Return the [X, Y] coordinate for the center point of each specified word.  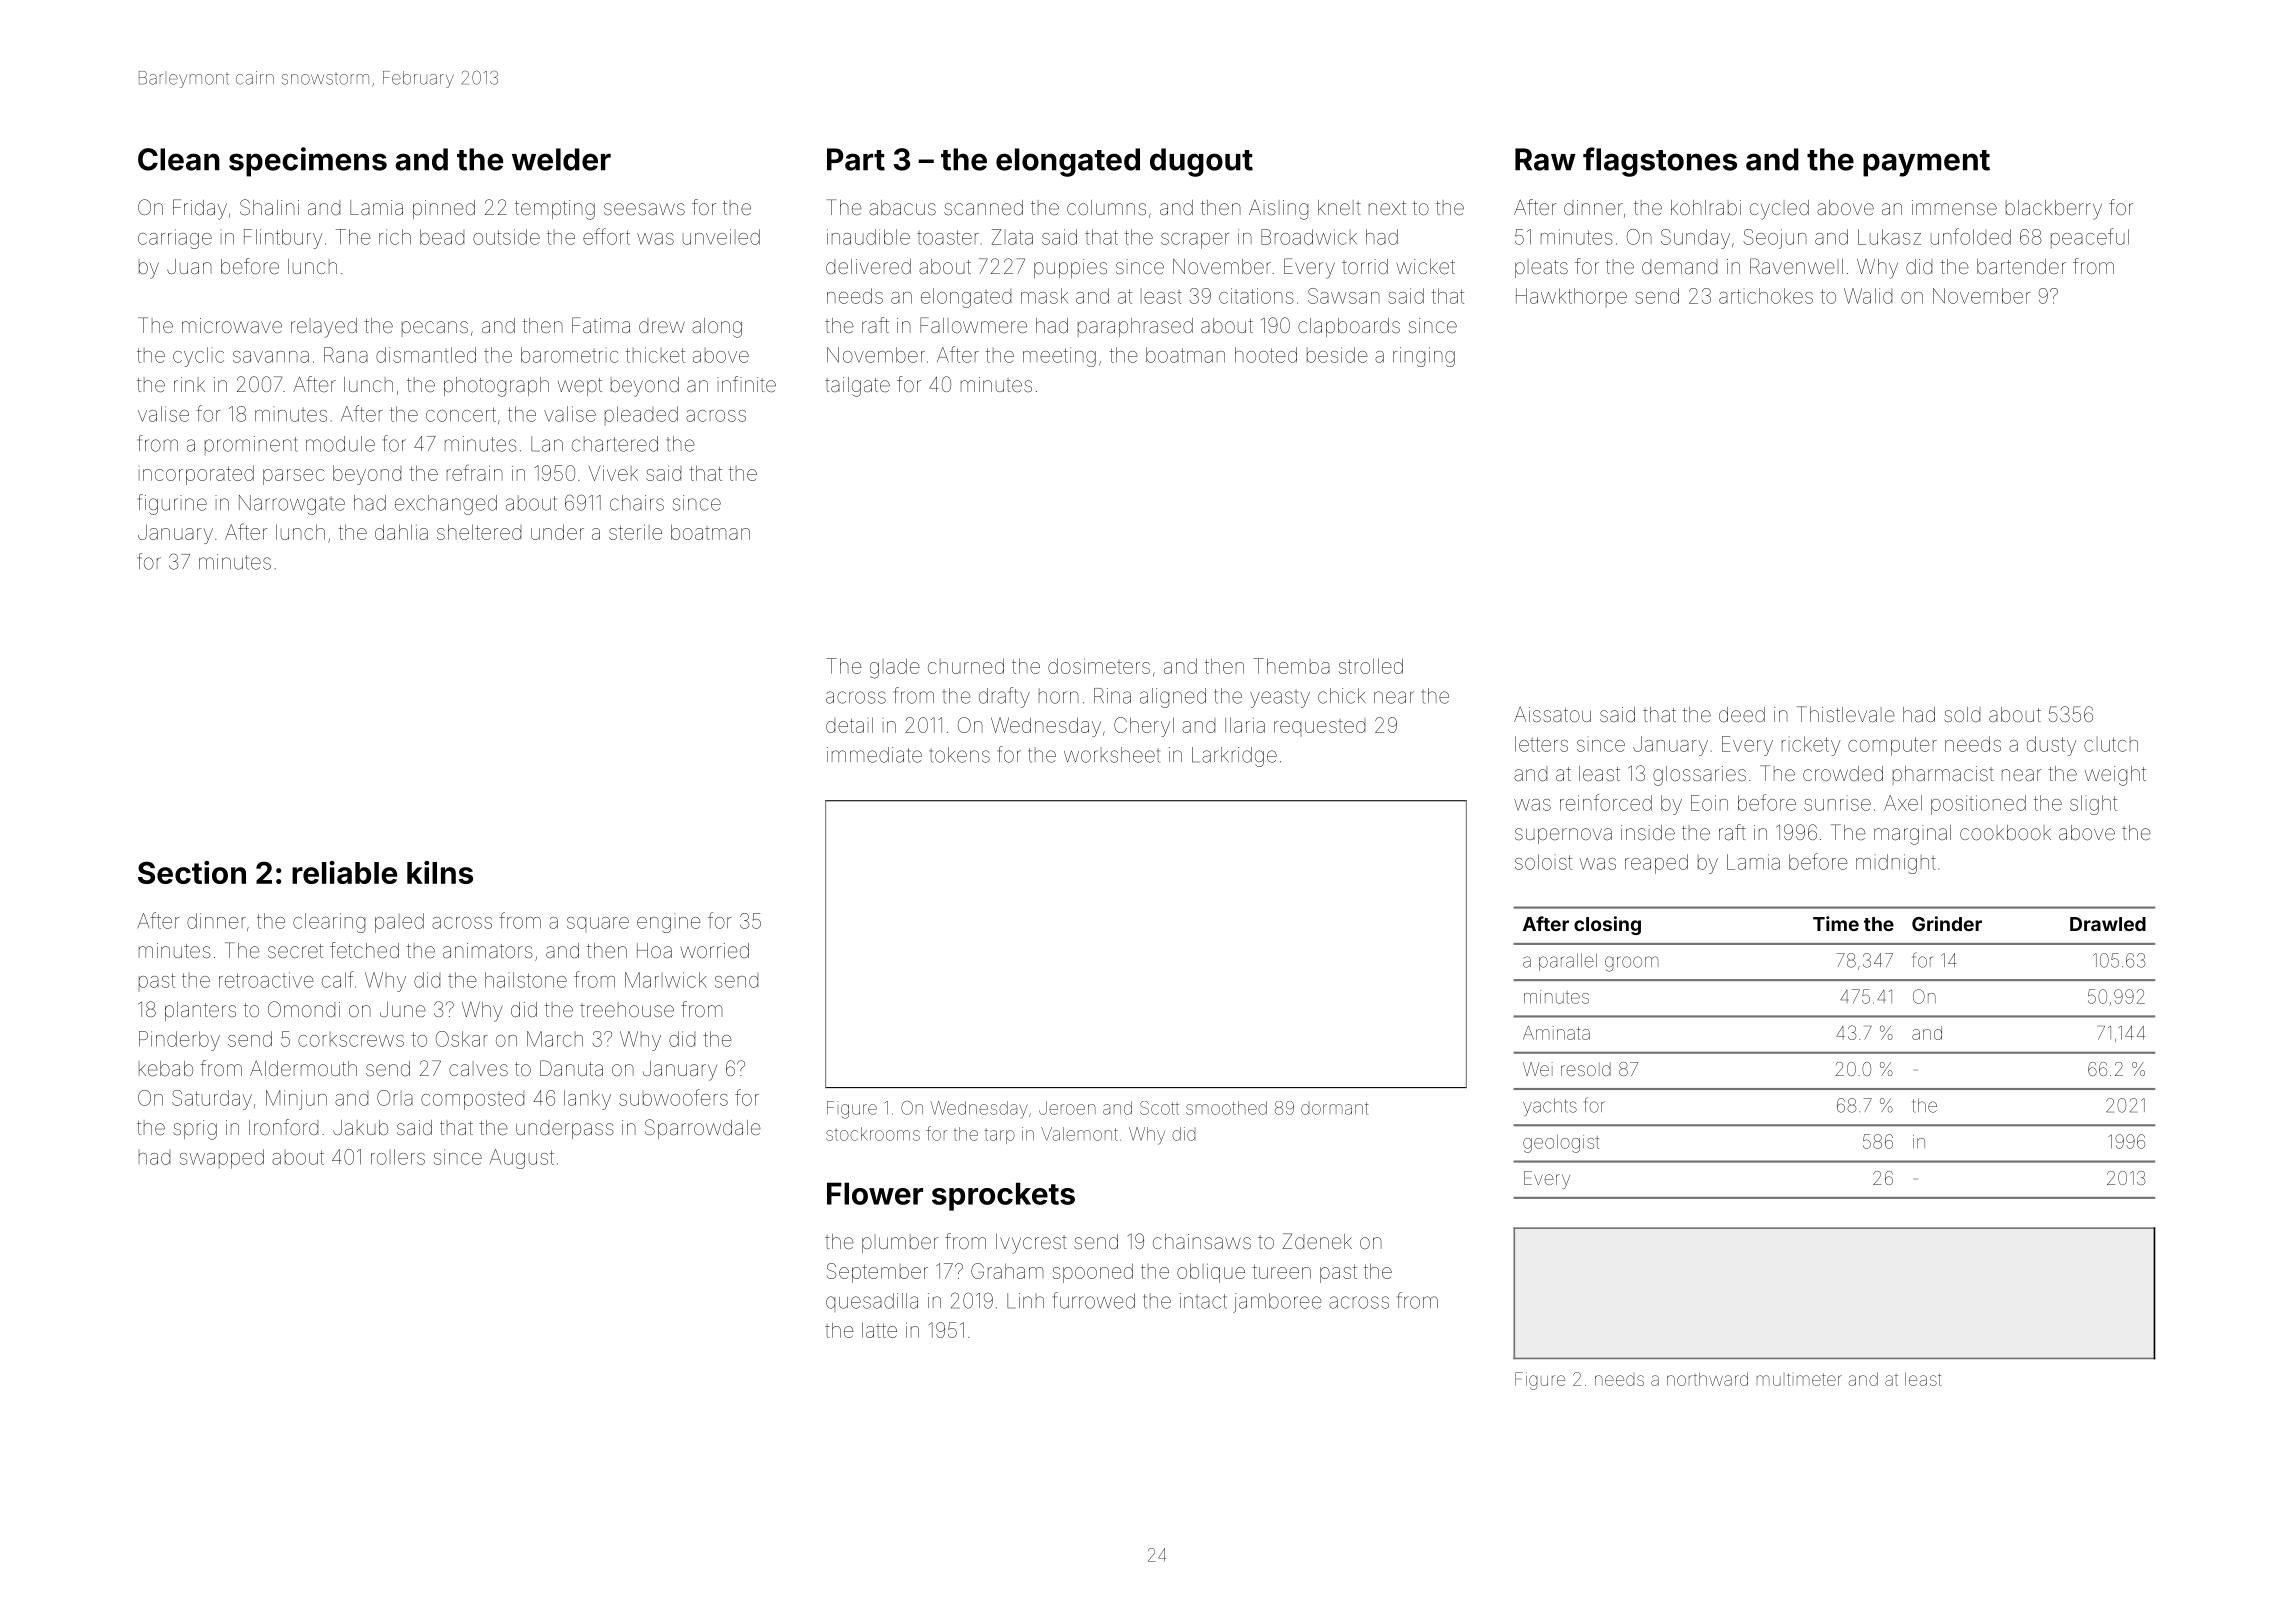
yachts [1550, 1107]
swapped [222, 1159]
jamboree [1277, 1303]
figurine [172, 504]
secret [295, 951]
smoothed [1226, 1108]
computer [1892, 746]
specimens [308, 162]
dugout [1201, 162]
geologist [1561, 1144]
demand [1679, 266]
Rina [1112, 696]
